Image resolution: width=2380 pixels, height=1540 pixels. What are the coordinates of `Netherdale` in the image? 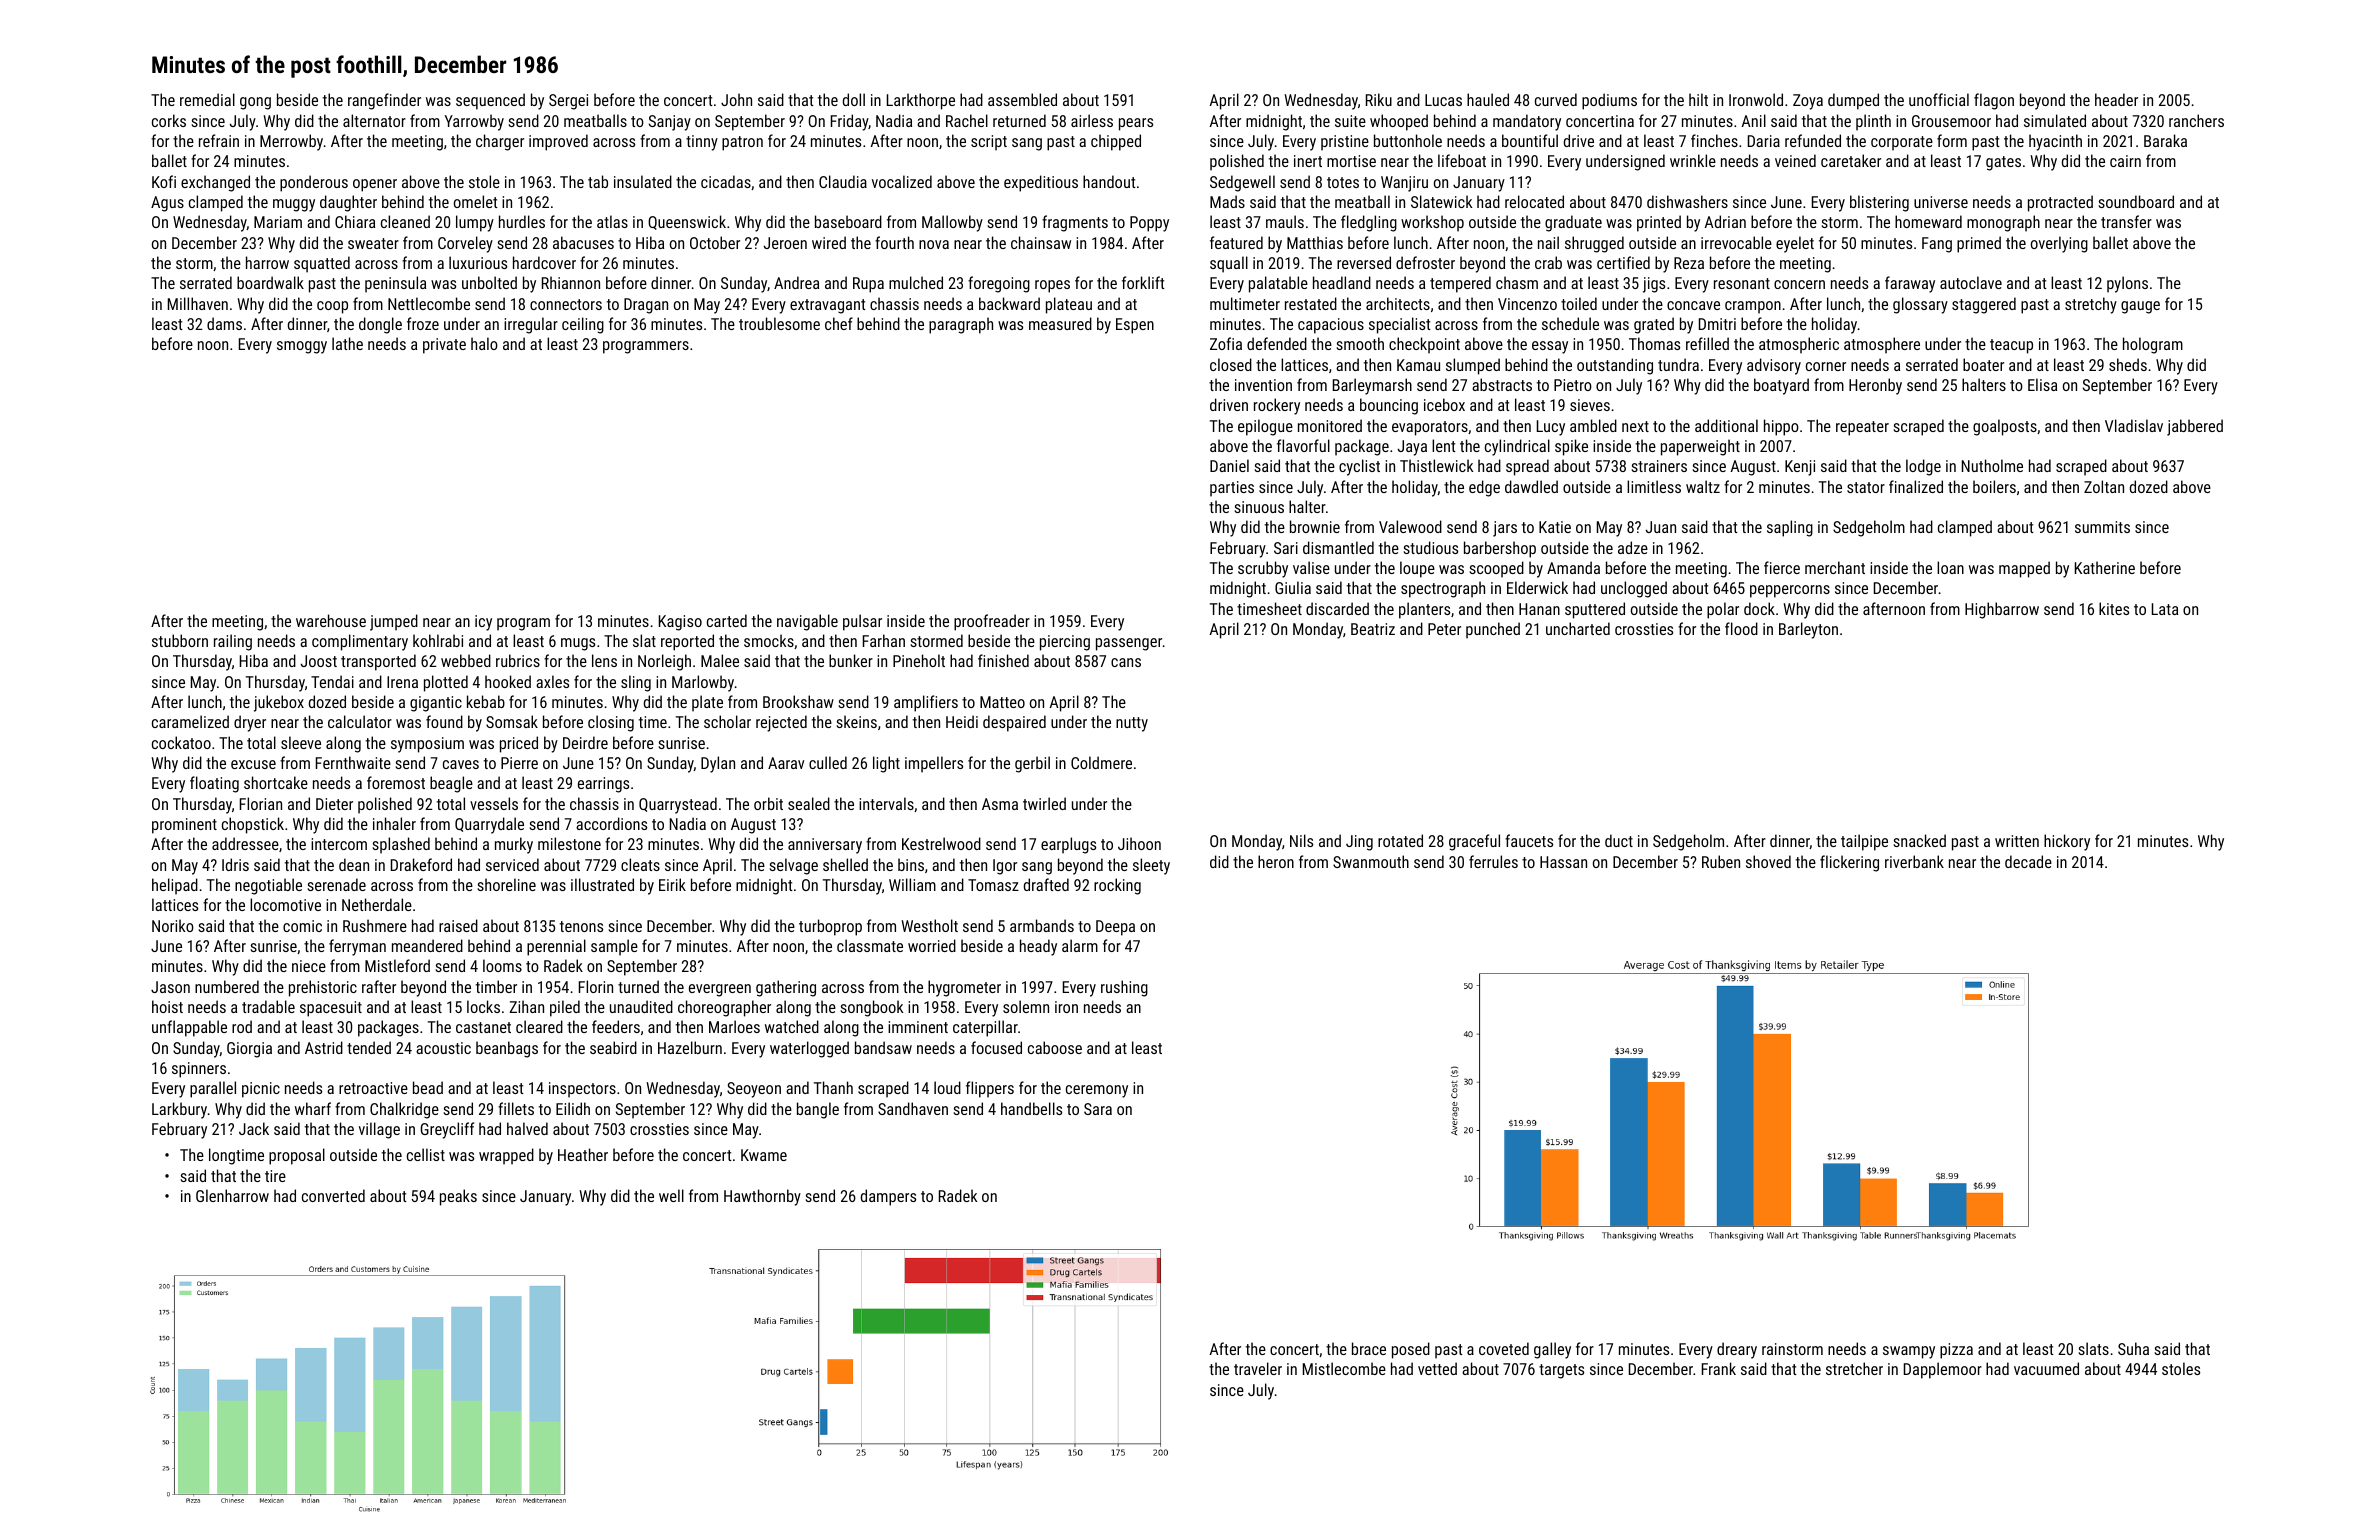 It's located at (377, 904).
